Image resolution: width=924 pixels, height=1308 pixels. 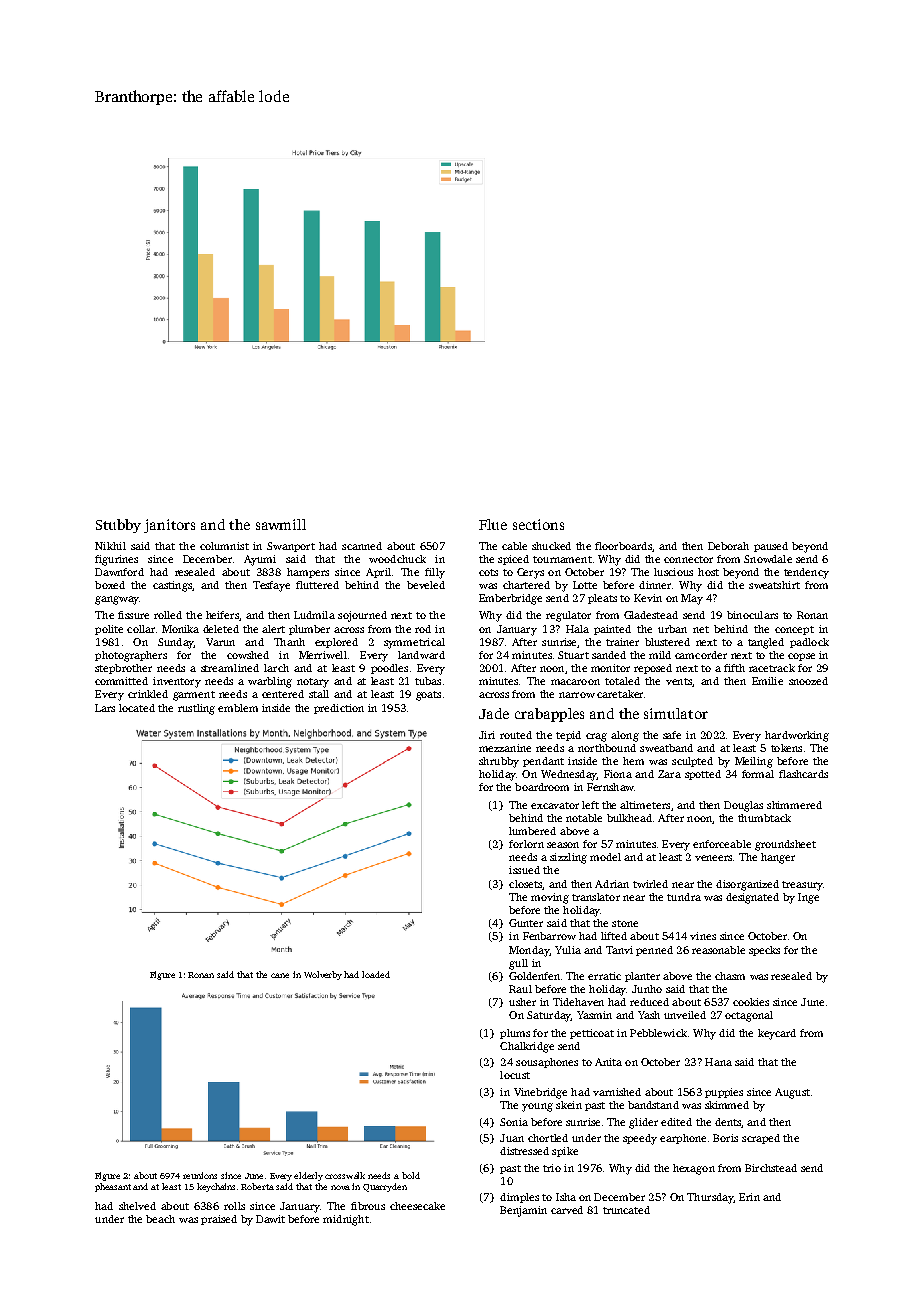 What do you see at coordinates (701, 629) in the screenshot?
I see `net` at bounding box center [701, 629].
